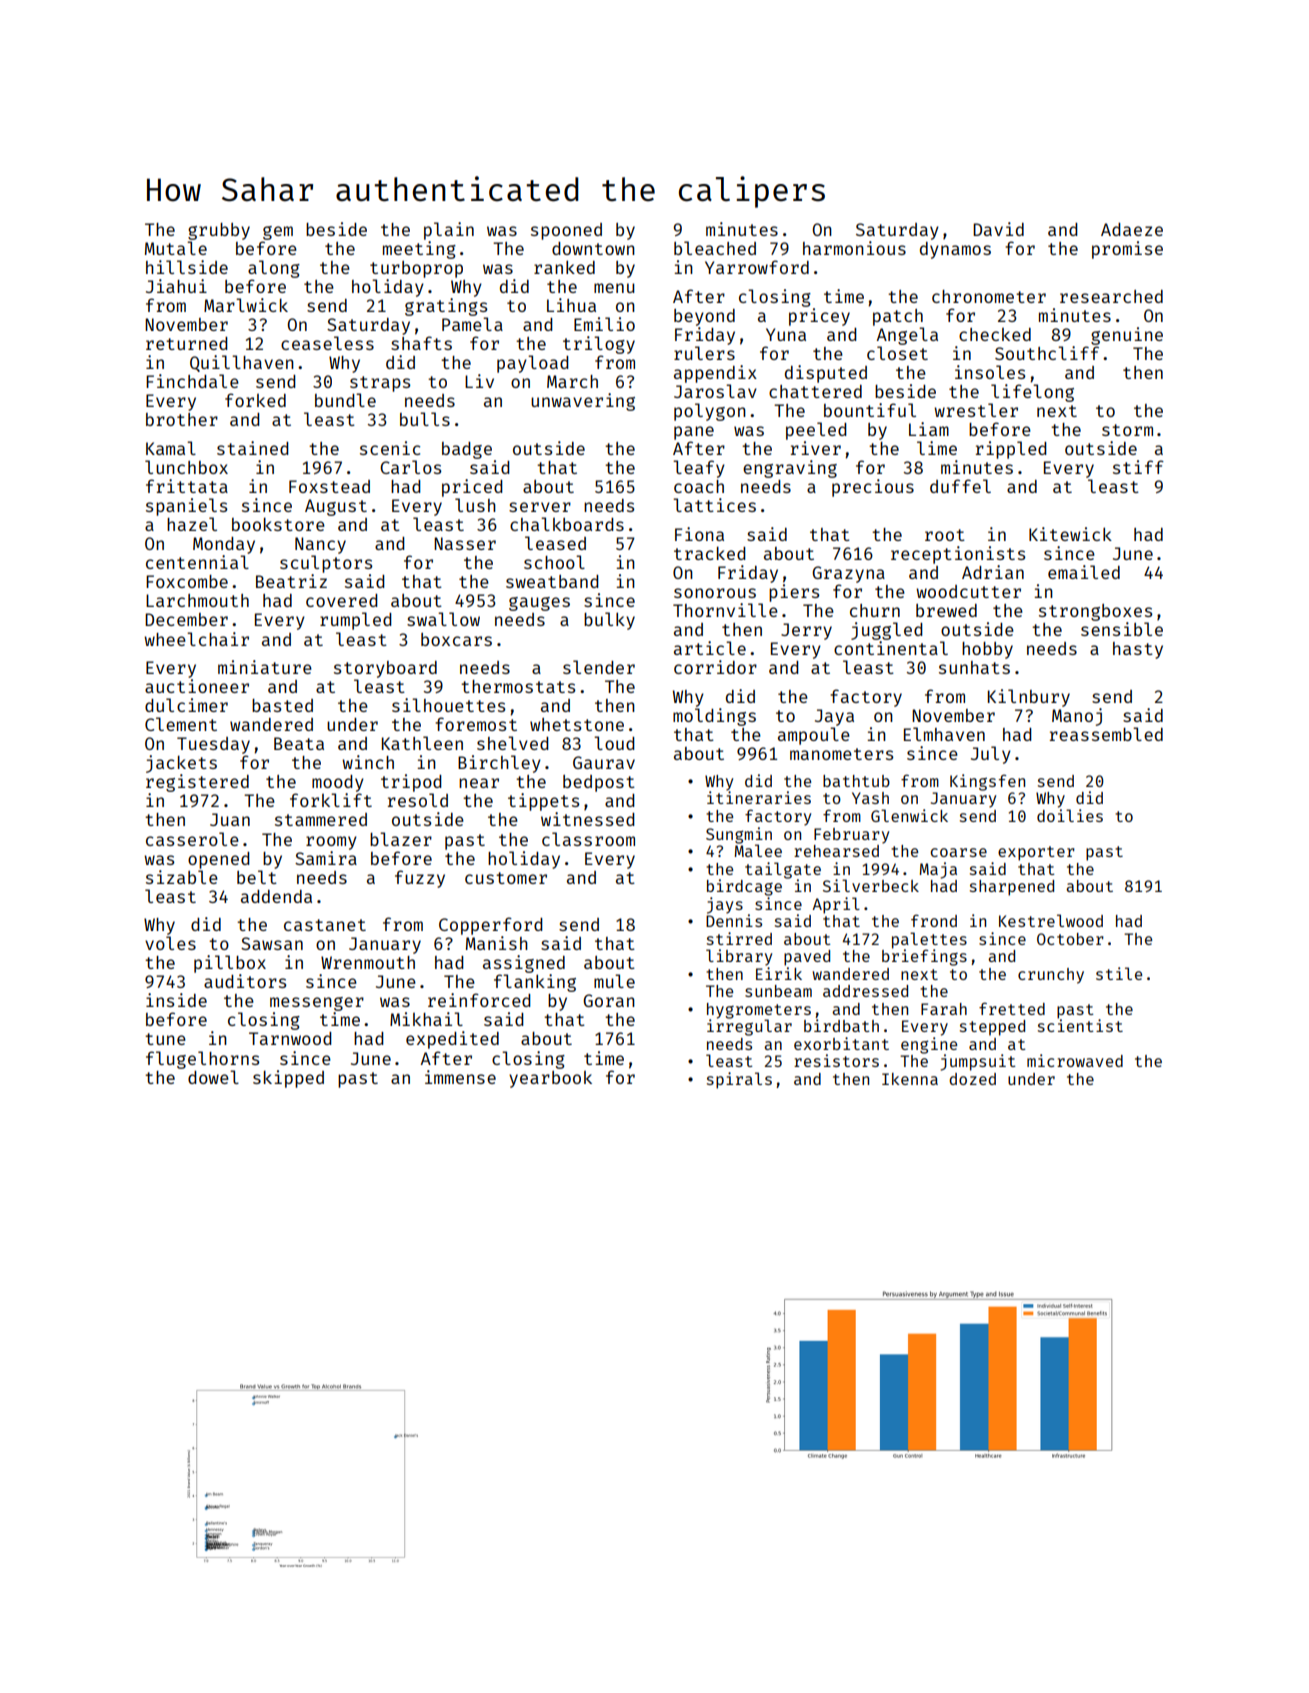 The image size is (1309, 1693). Describe the element at coordinates (739, 1080) in the screenshot. I see `spirals` at that location.
